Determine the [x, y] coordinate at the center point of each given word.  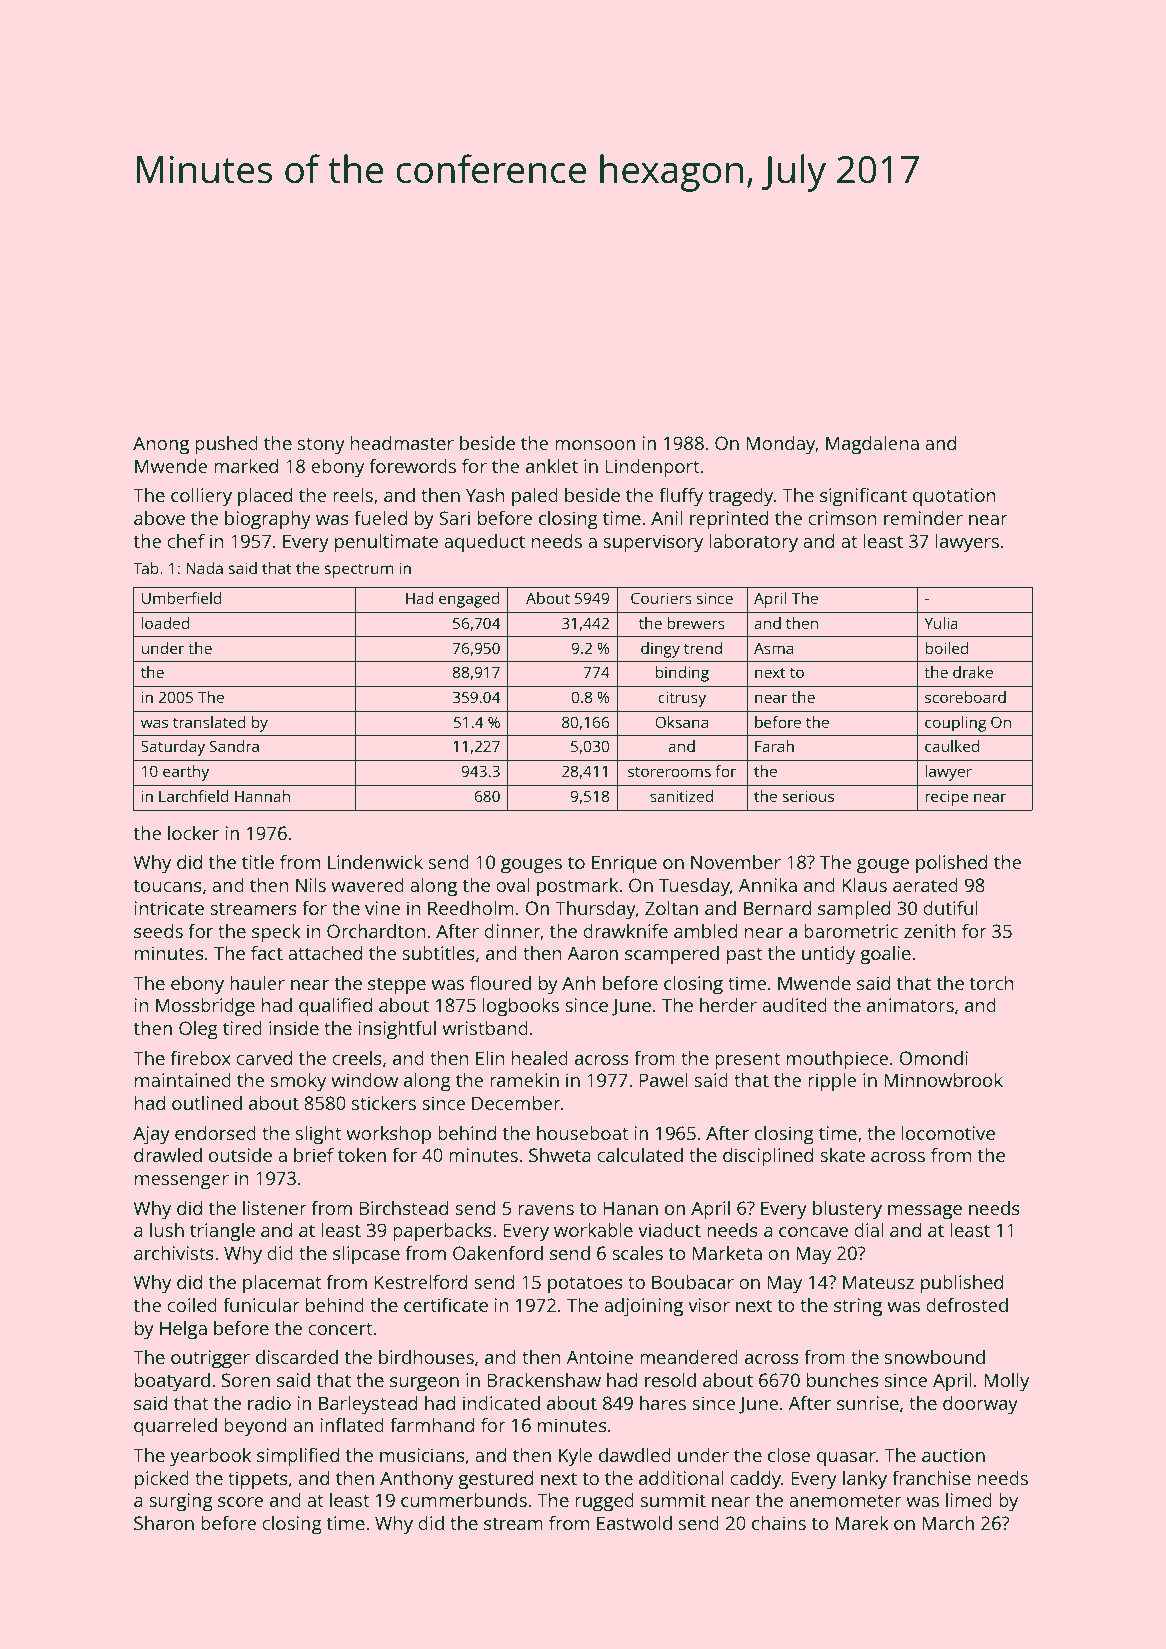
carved [264, 1057]
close [789, 1454]
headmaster [402, 442]
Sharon [164, 1523]
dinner [512, 931]
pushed [226, 445]
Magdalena [872, 445]
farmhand [432, 1424]
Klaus [864, 884]
